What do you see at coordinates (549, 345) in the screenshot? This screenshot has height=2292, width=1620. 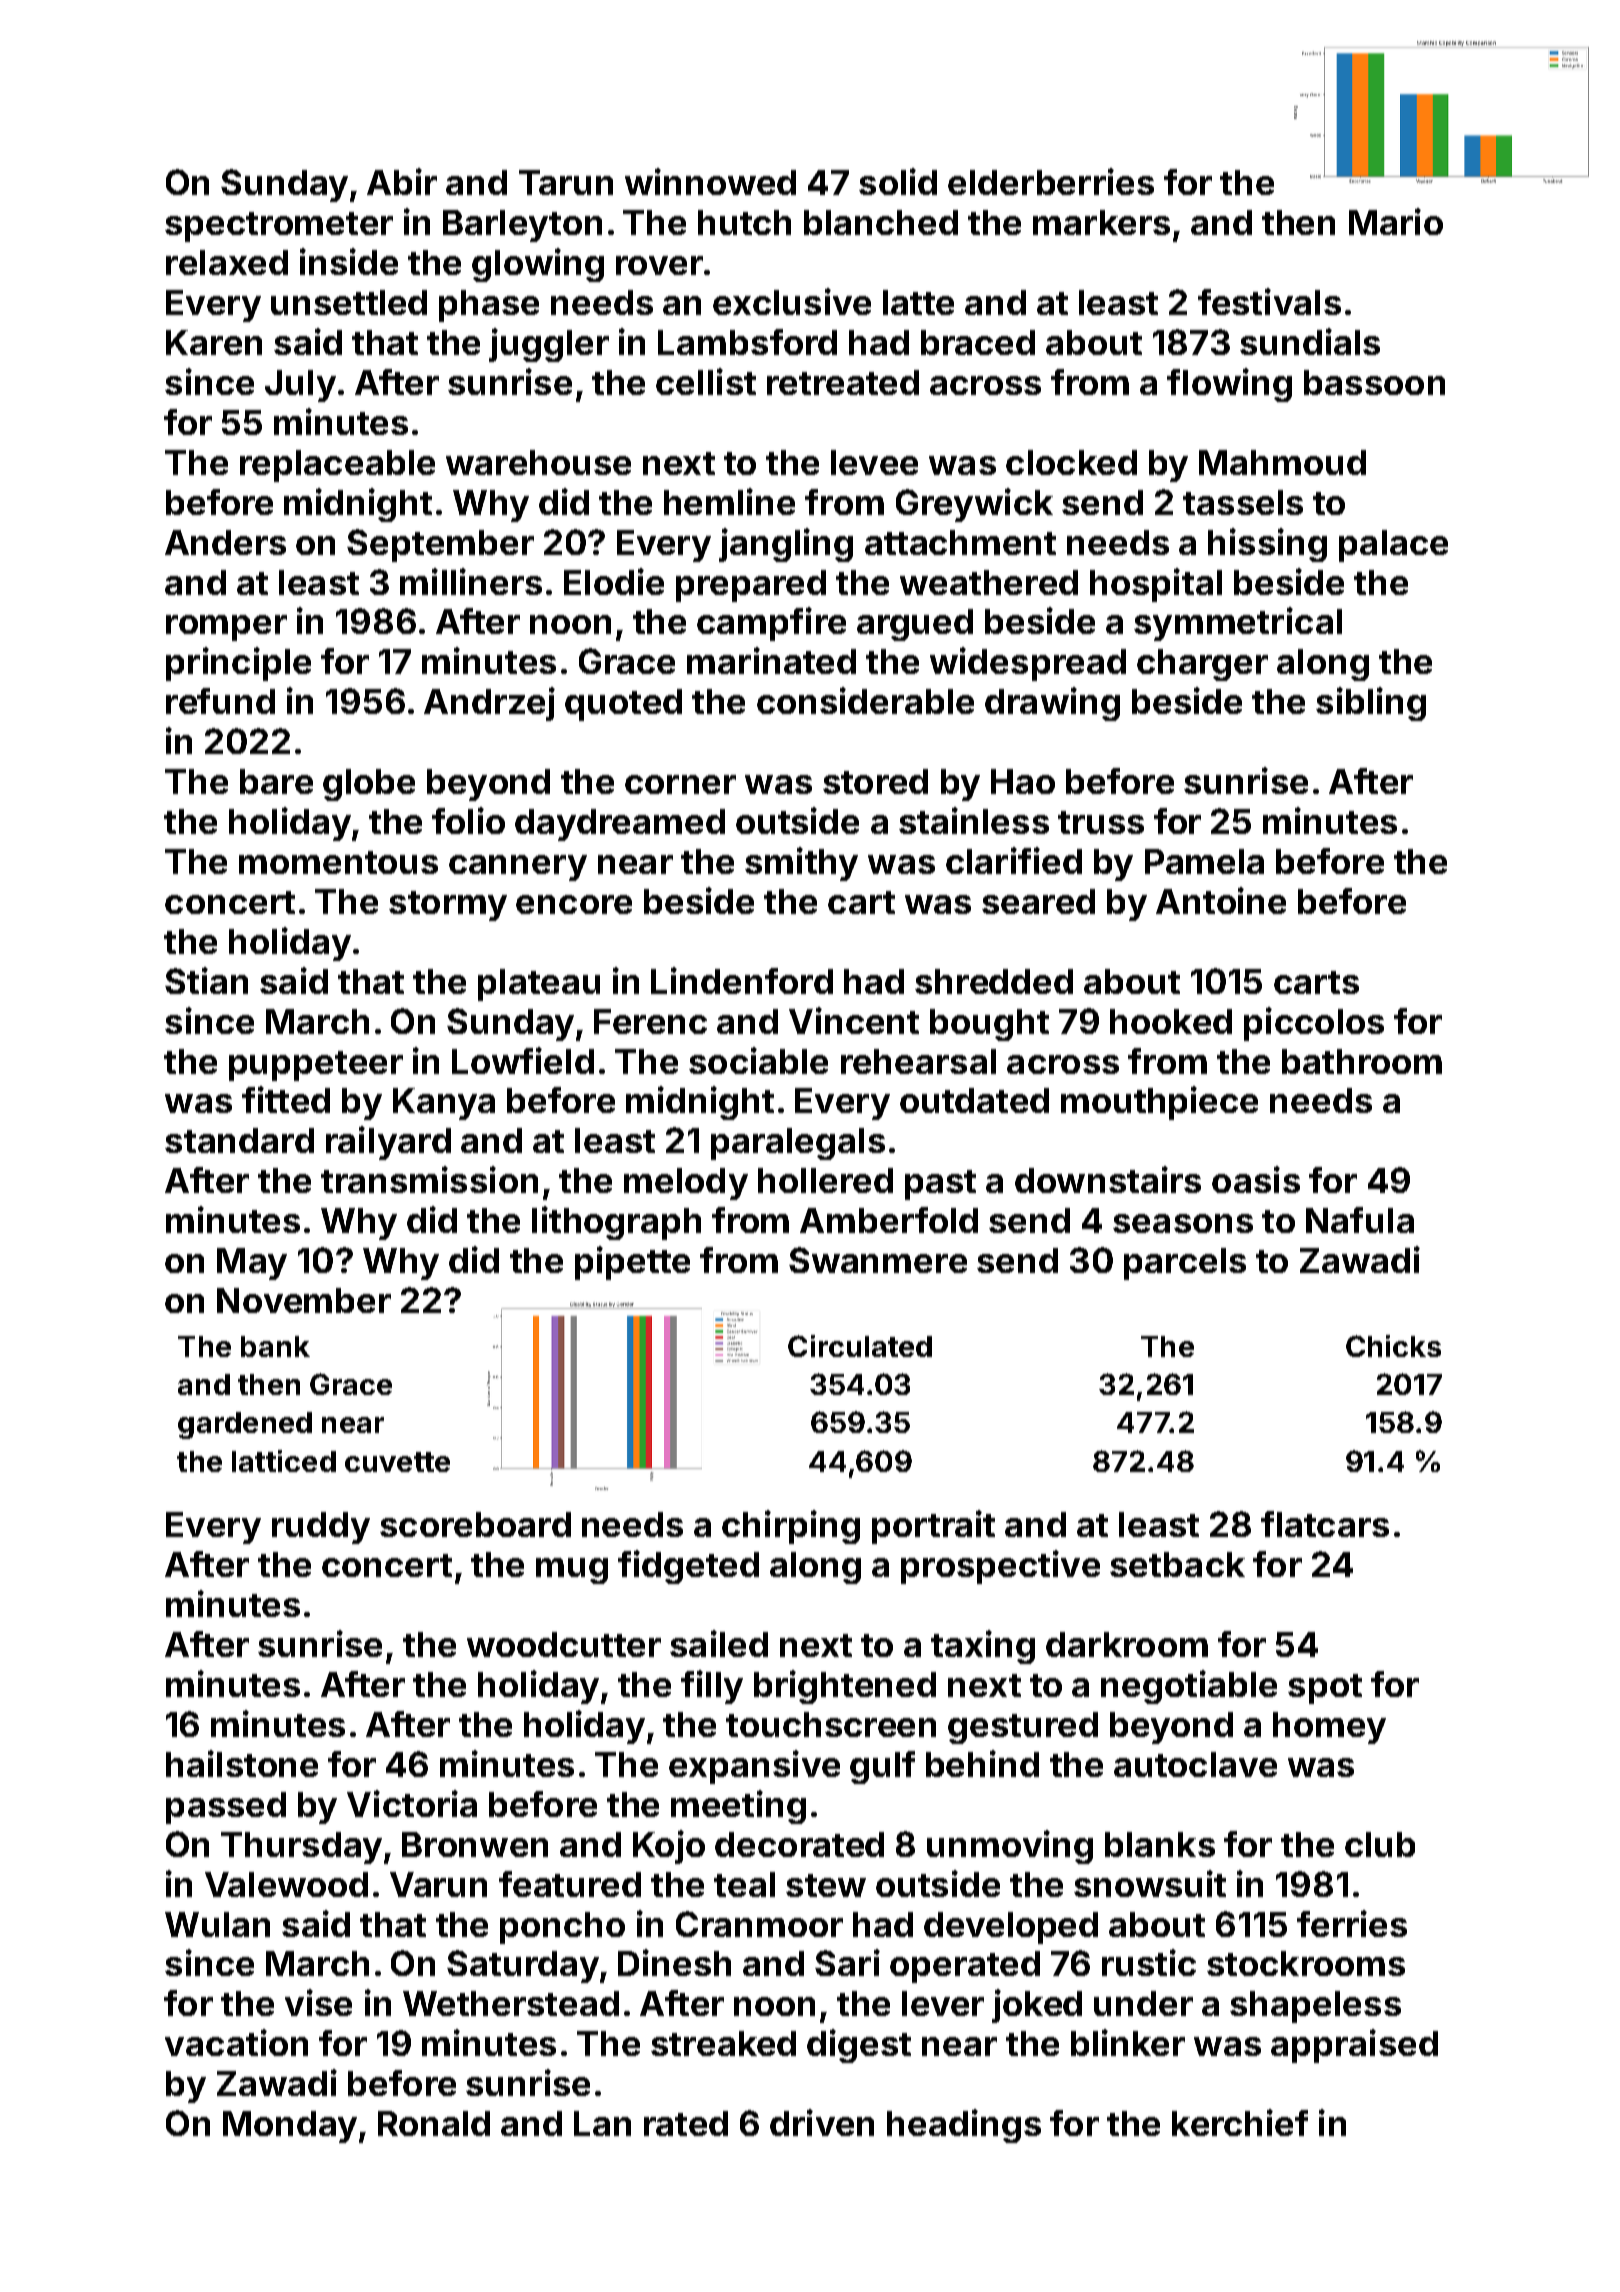 I see `juggler` at bounding box center [549, 345].
